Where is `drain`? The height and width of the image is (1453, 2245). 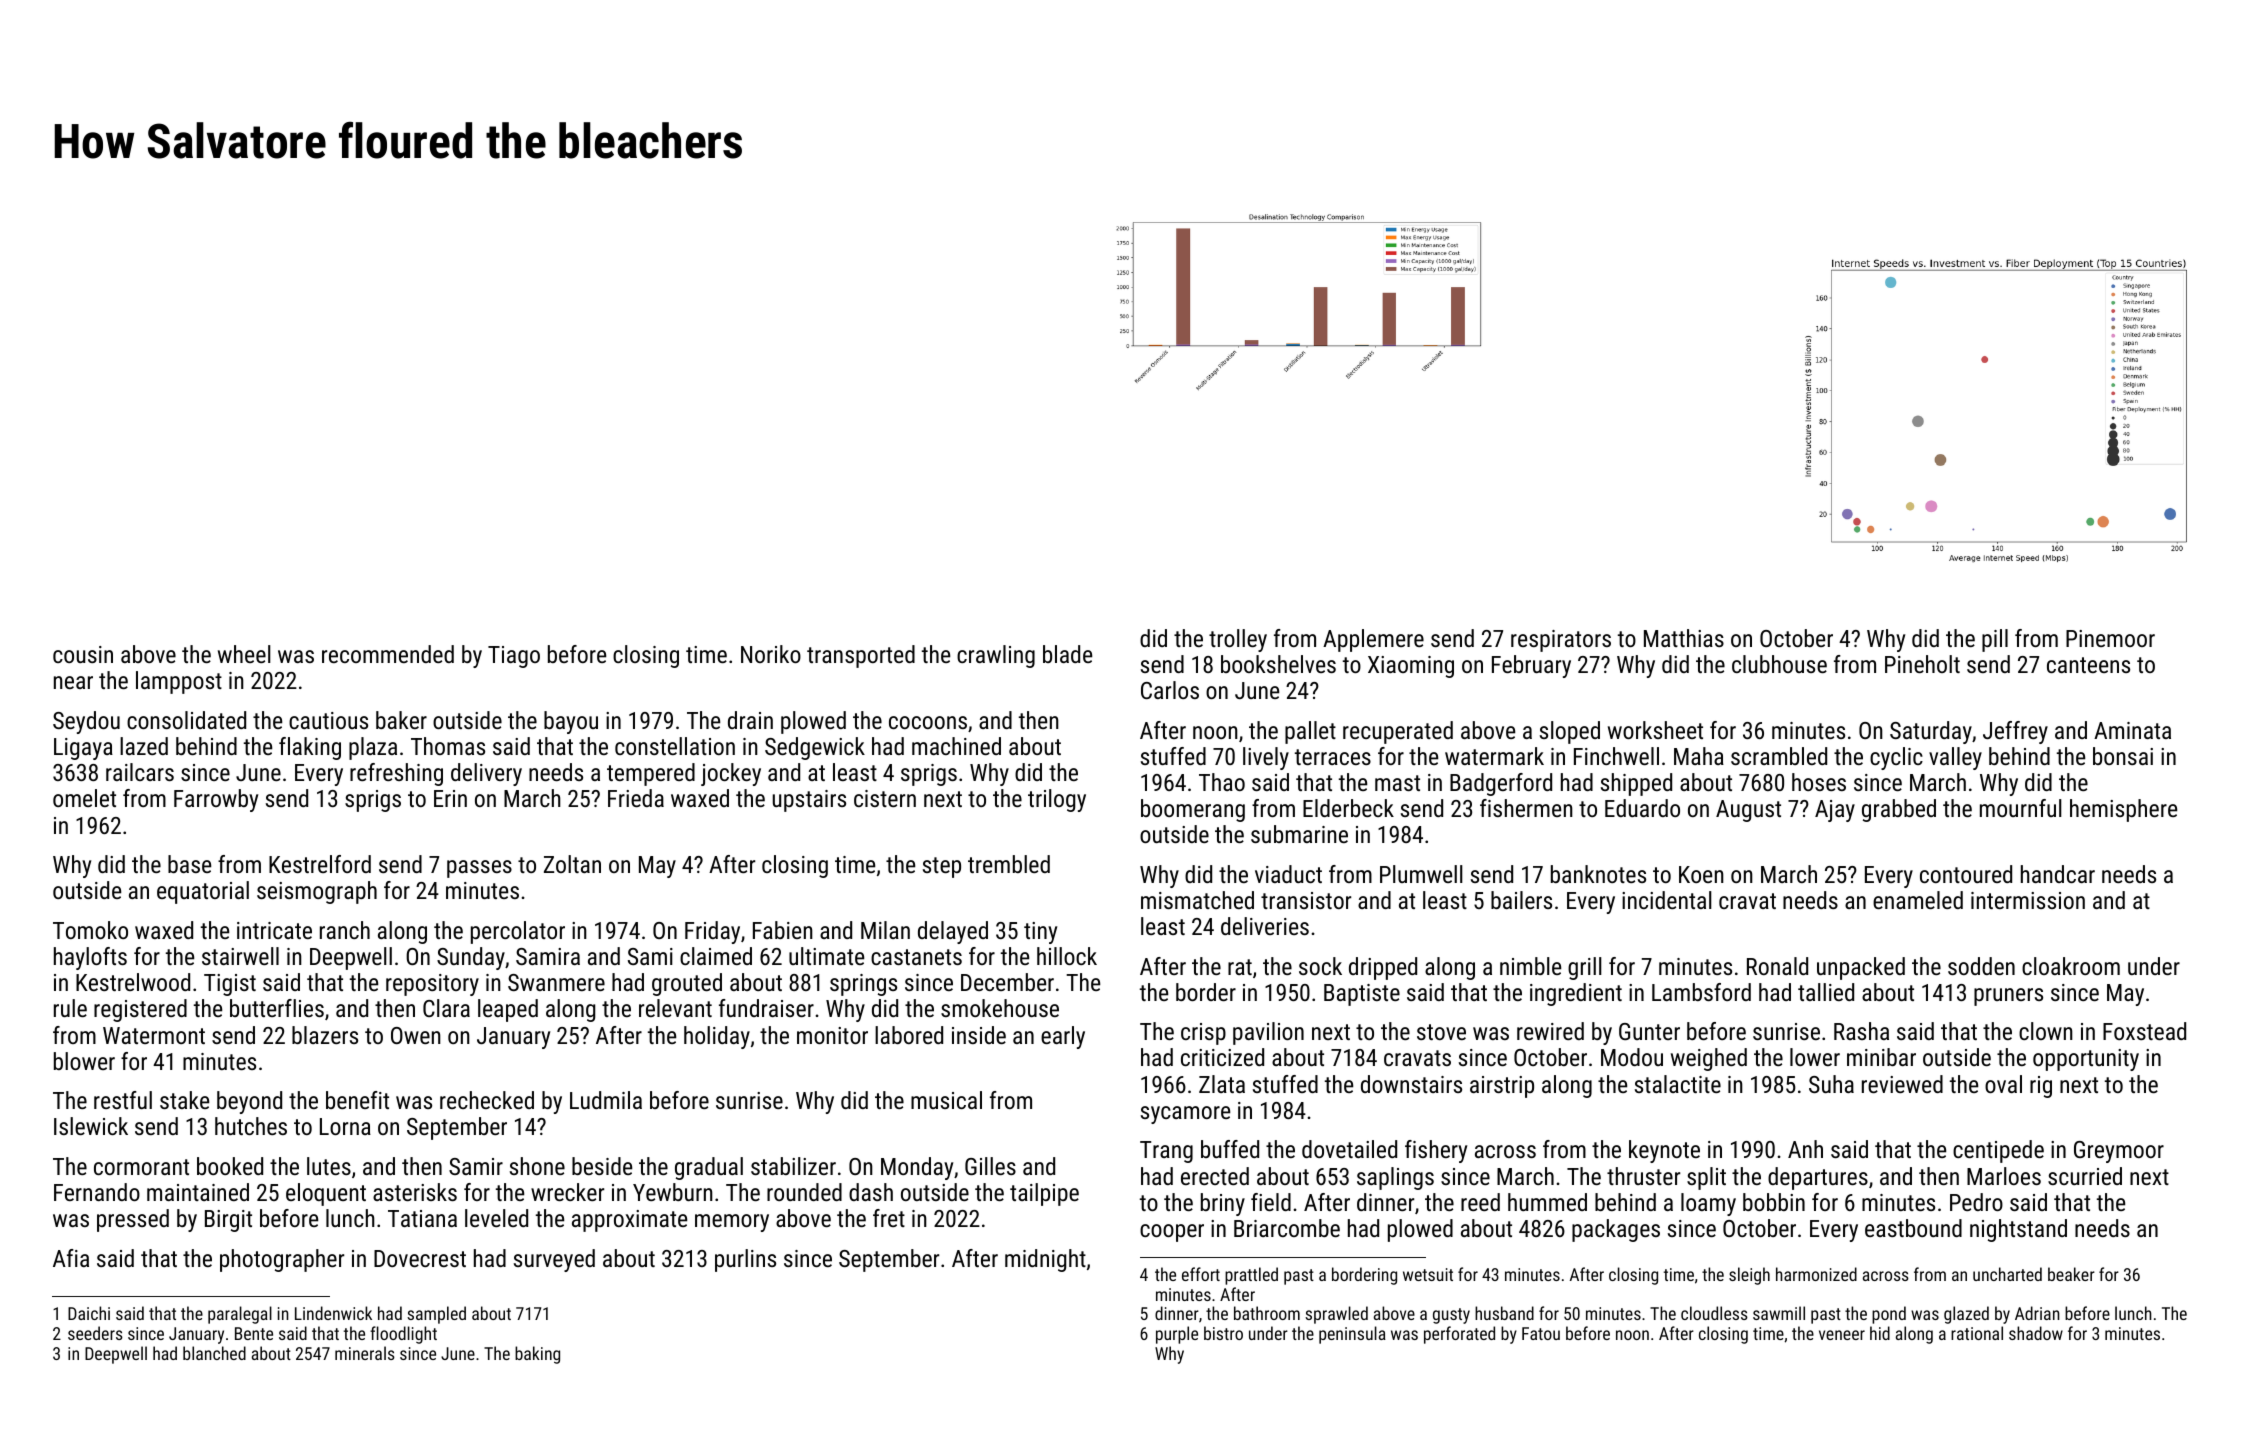 drain is located at coordinates (750, 720).
